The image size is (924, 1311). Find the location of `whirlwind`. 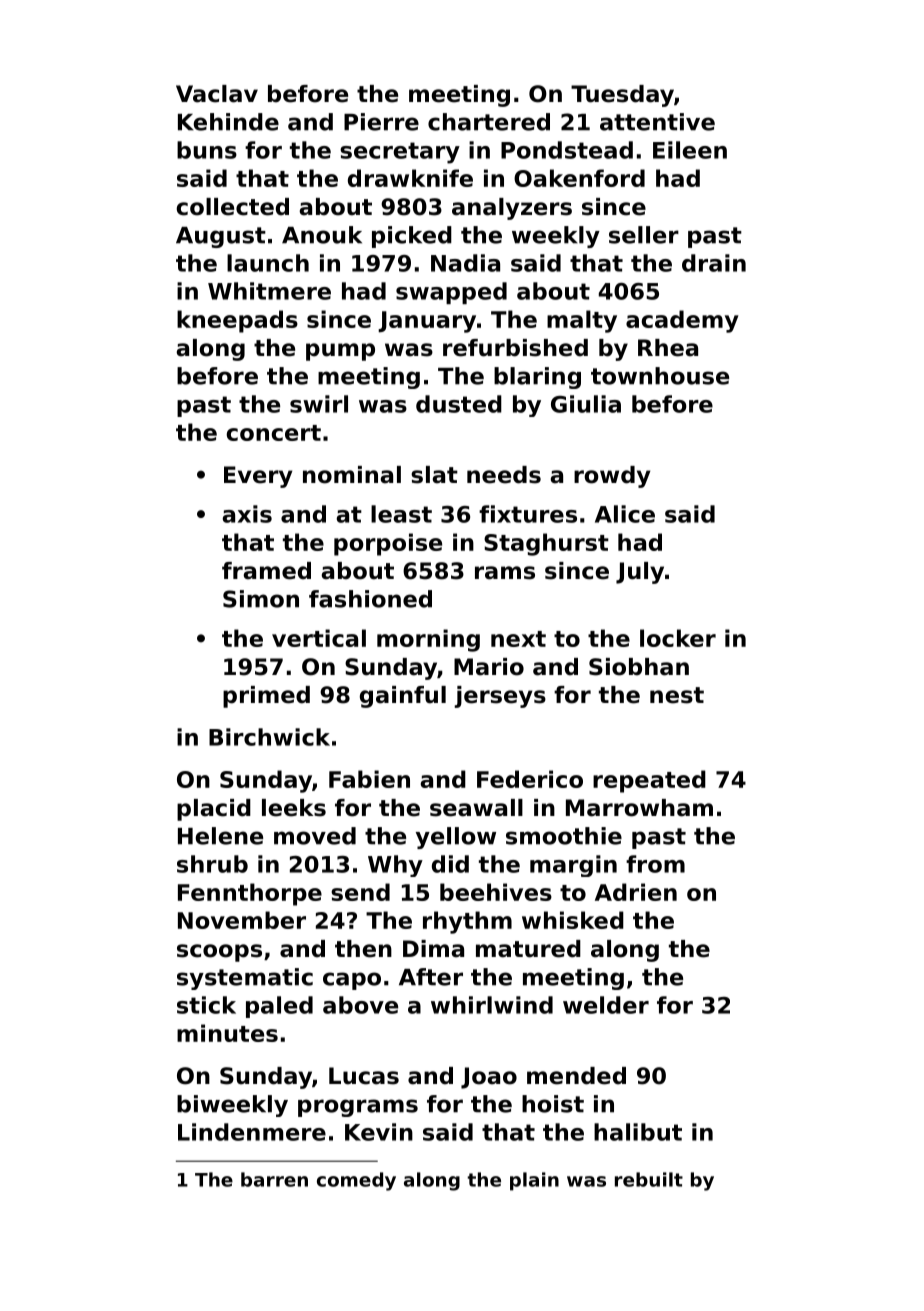

whirlwind is located at coordinates (492, 1005).
